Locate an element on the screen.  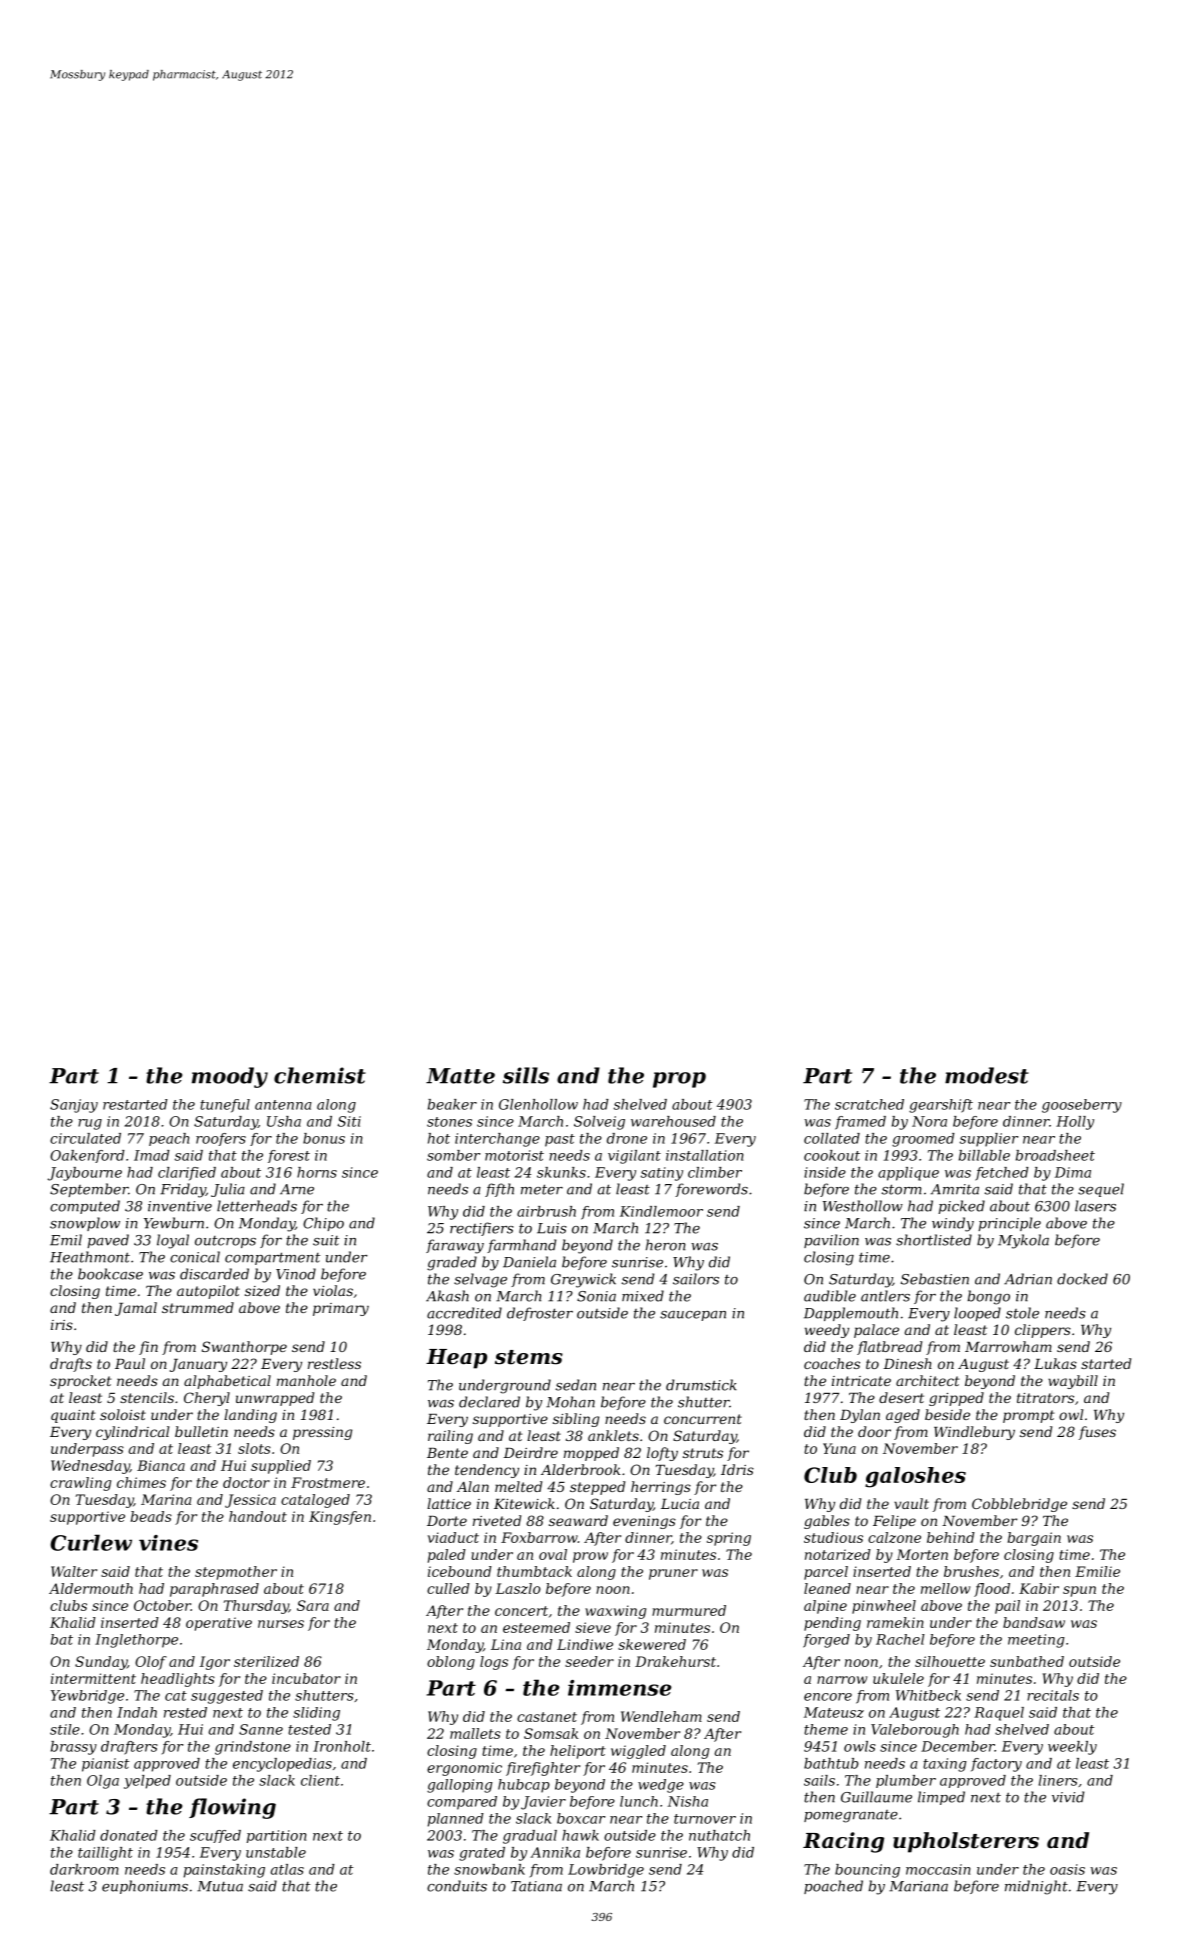
flowing is located at coordinates (232, 1808).
